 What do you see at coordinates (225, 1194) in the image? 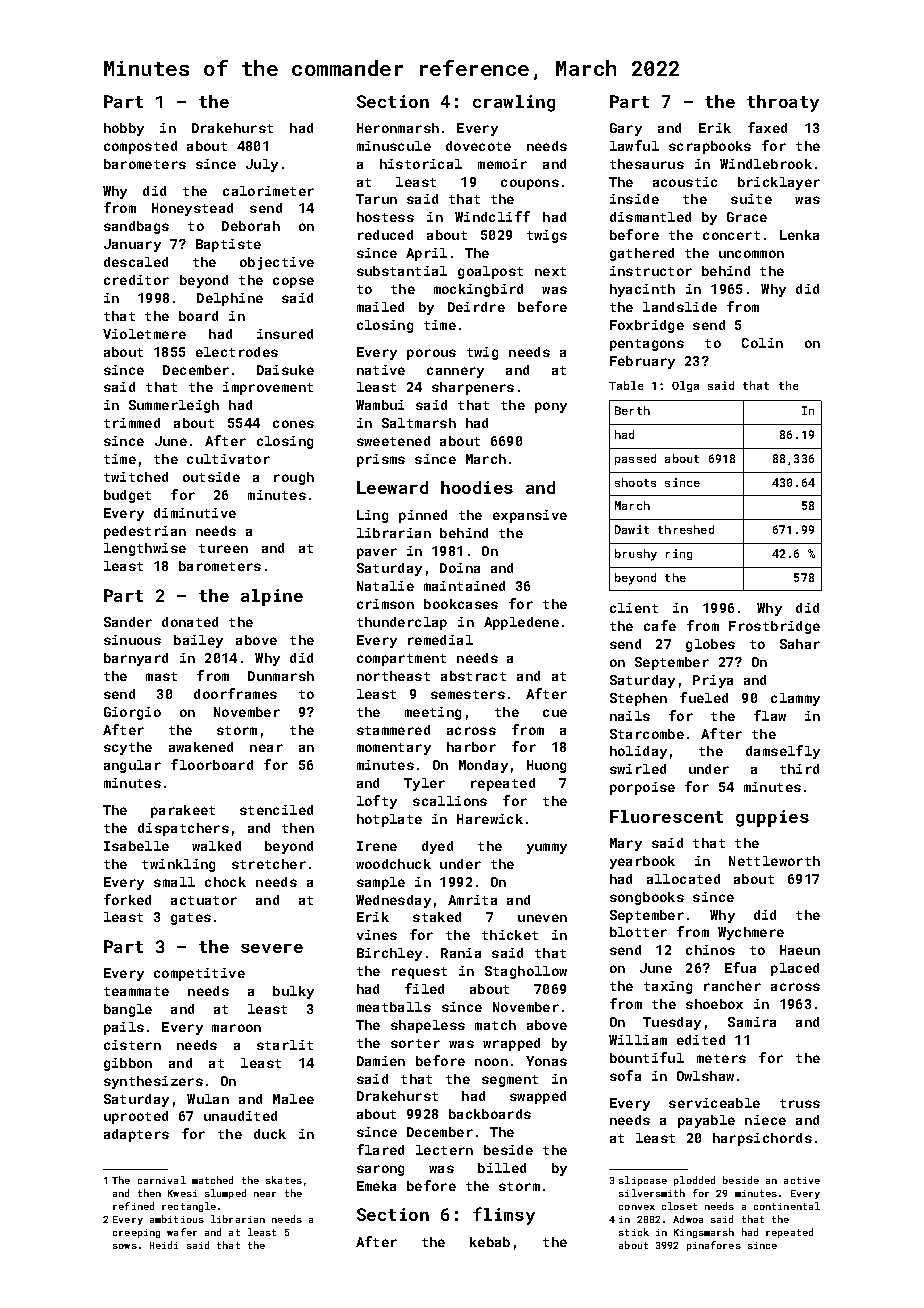
I see `slumped` at bounding box center [225, 1194].
